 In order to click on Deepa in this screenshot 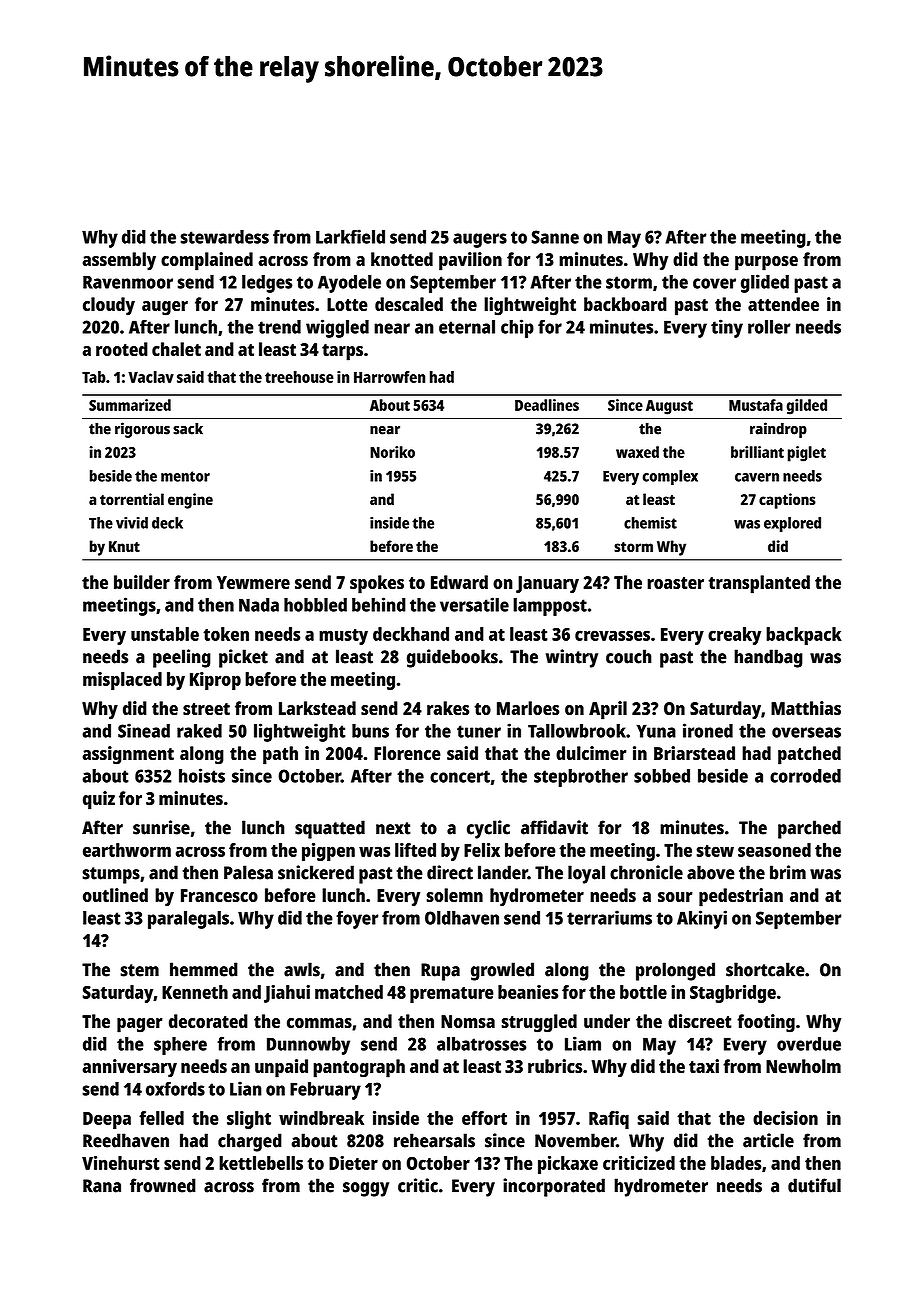, I will do `click(107, 1120)`.
